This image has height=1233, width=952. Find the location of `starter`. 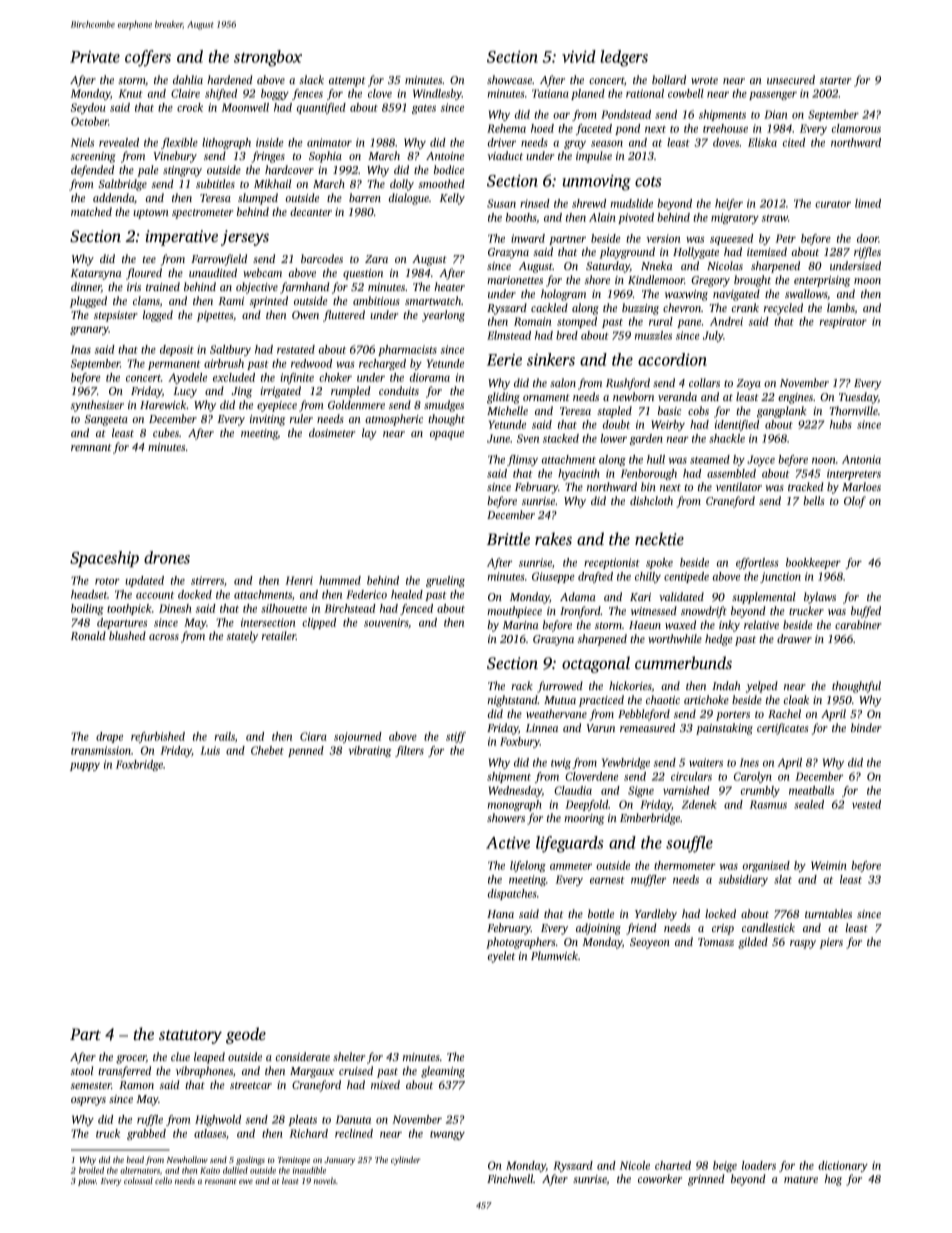

starter is located at coordinates (835, 80).
